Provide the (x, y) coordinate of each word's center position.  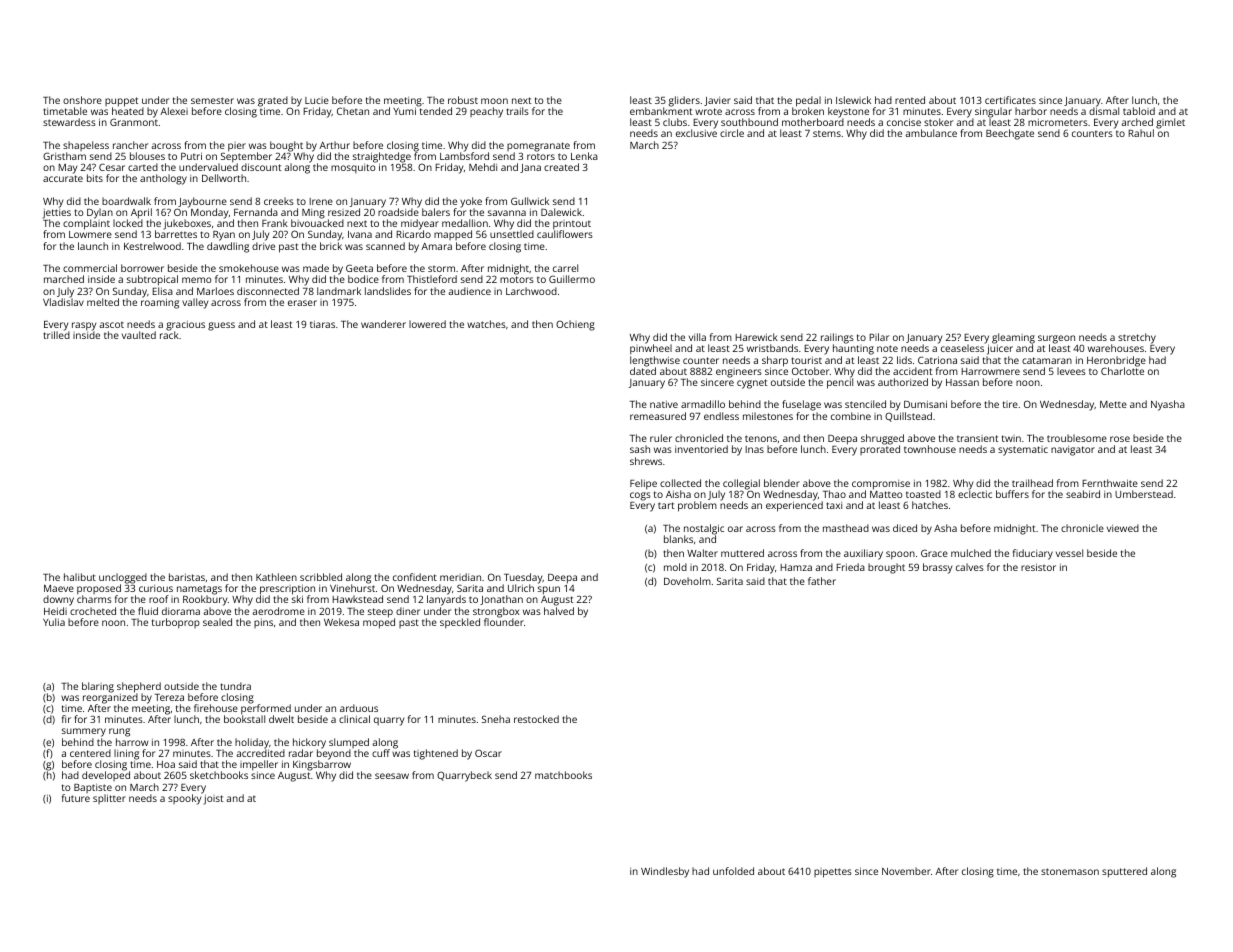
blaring (98, 687)
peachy (486, 112)
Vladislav (63, 302)
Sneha (496, 719)
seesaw (392, 776)
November (906, 871)
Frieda (850, 567)
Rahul (1141, 133)
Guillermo (572, 279)
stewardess (69, 122)
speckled (460, 623)
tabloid (1139, 111)
